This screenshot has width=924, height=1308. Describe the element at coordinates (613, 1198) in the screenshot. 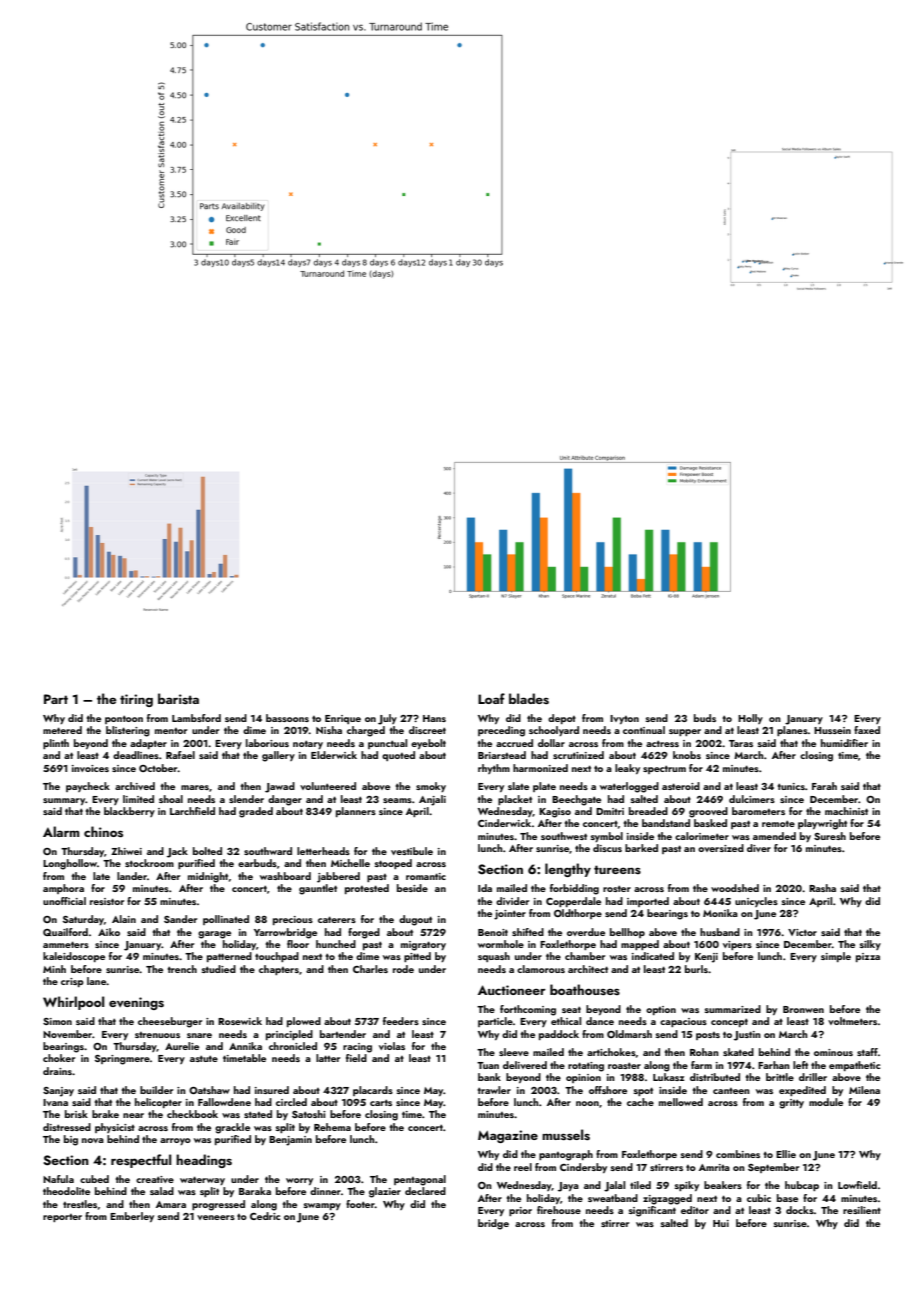

I see `sweatband` at that location.
